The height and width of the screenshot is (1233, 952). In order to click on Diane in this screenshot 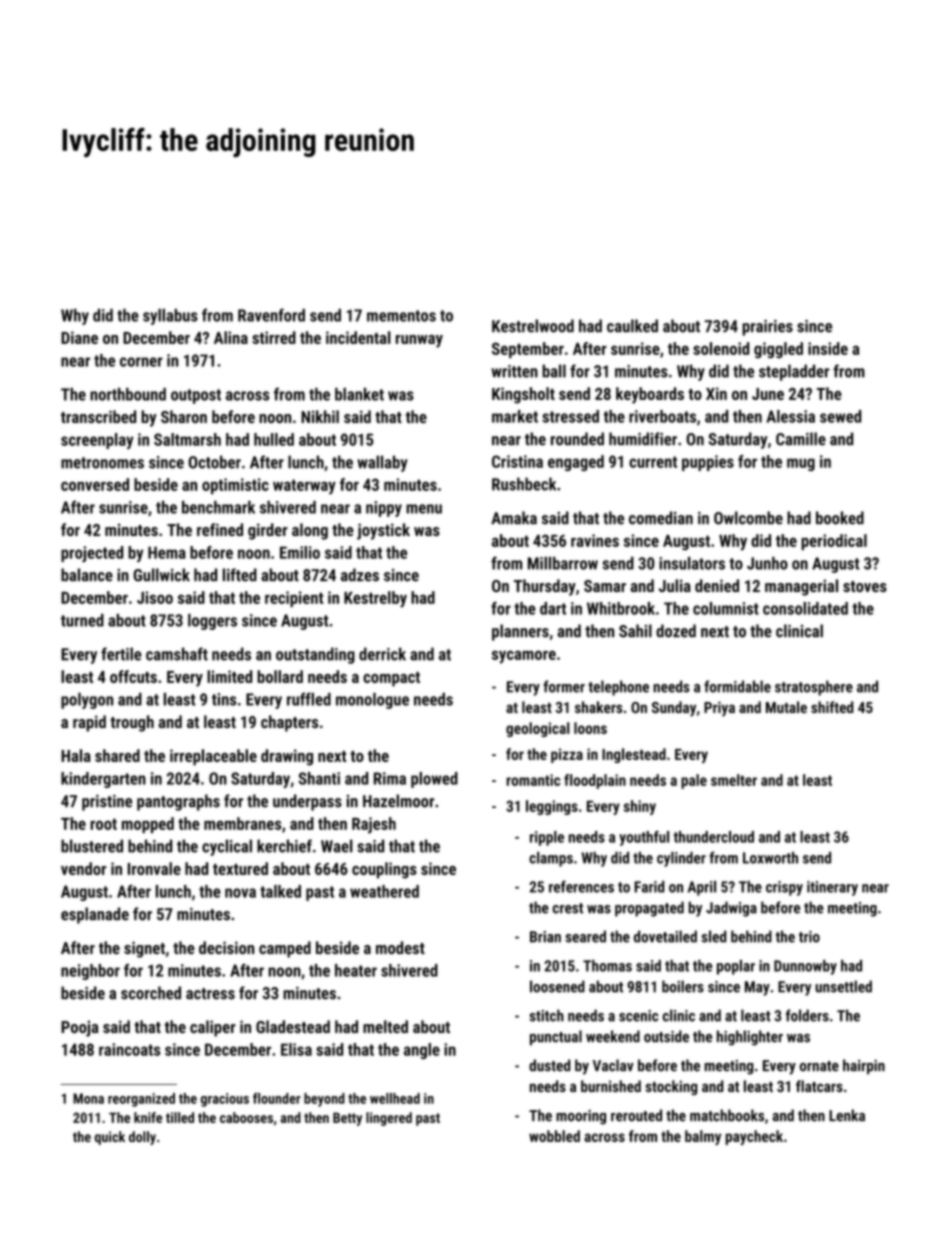, I will do `click(79, 337)`.
